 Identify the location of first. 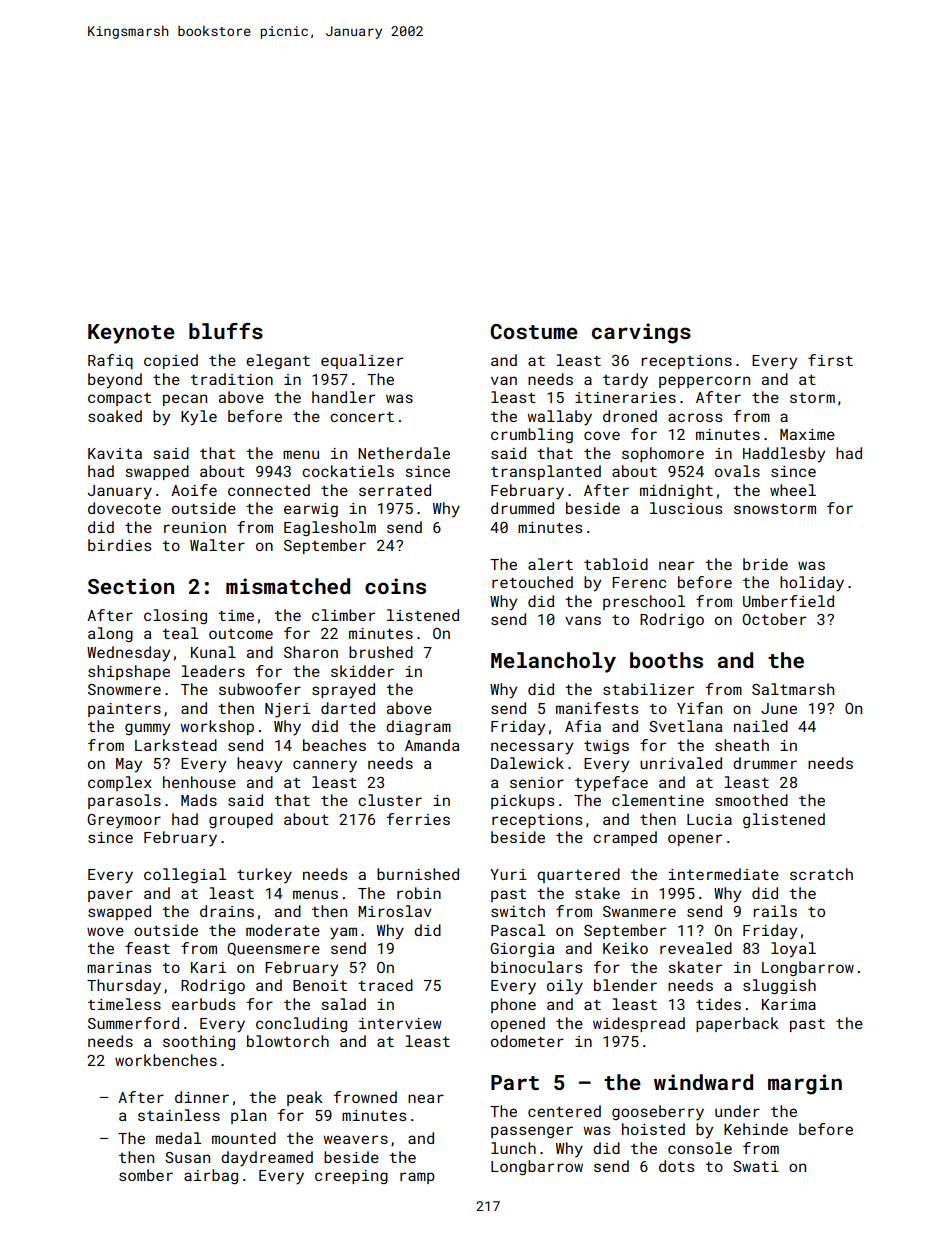
(830, 360).
